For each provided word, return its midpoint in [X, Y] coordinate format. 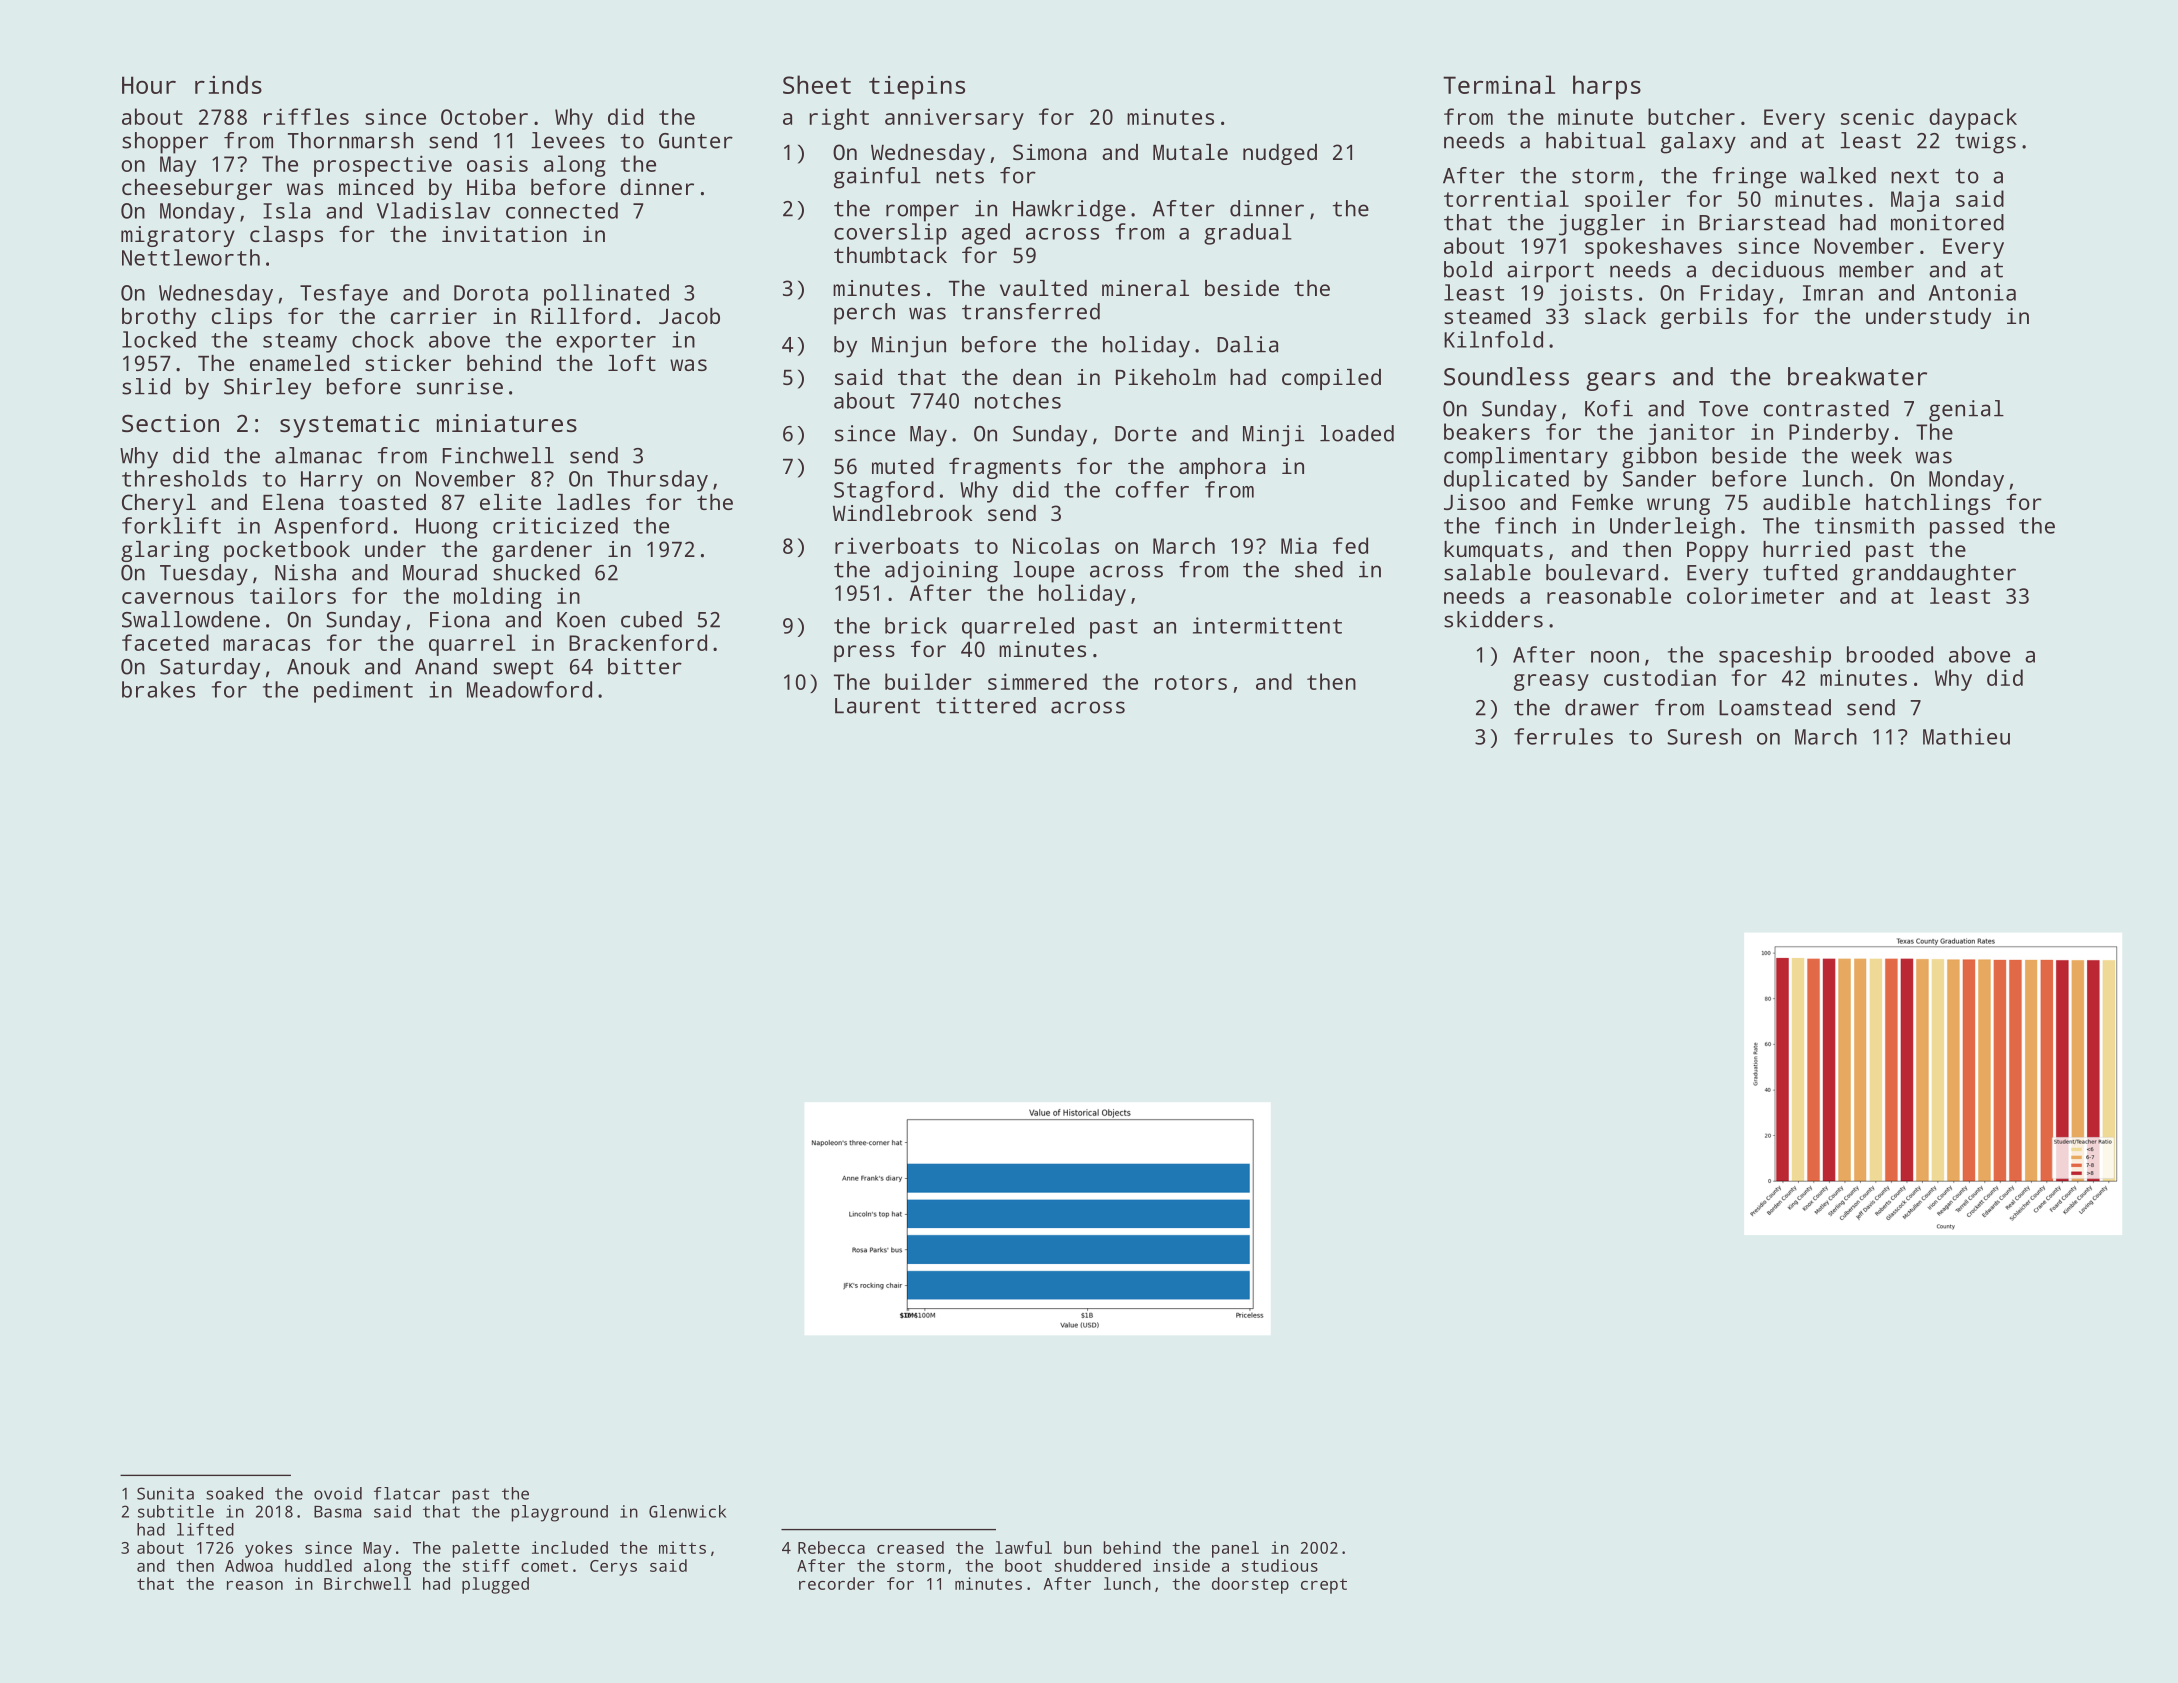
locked [159, 339]
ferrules [1563, 736]
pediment [363, 692]
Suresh [1704, 736]
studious [1280, 1565]
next [1915, 176]
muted [903, 466]
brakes [158, 689]
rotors [1191, 682]
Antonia [1972, 292]
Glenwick [687, 1511]
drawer [1602, 707]
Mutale [1190, 152]
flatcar [407, 1493]
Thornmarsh [350, 140]
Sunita [165, 1493]
